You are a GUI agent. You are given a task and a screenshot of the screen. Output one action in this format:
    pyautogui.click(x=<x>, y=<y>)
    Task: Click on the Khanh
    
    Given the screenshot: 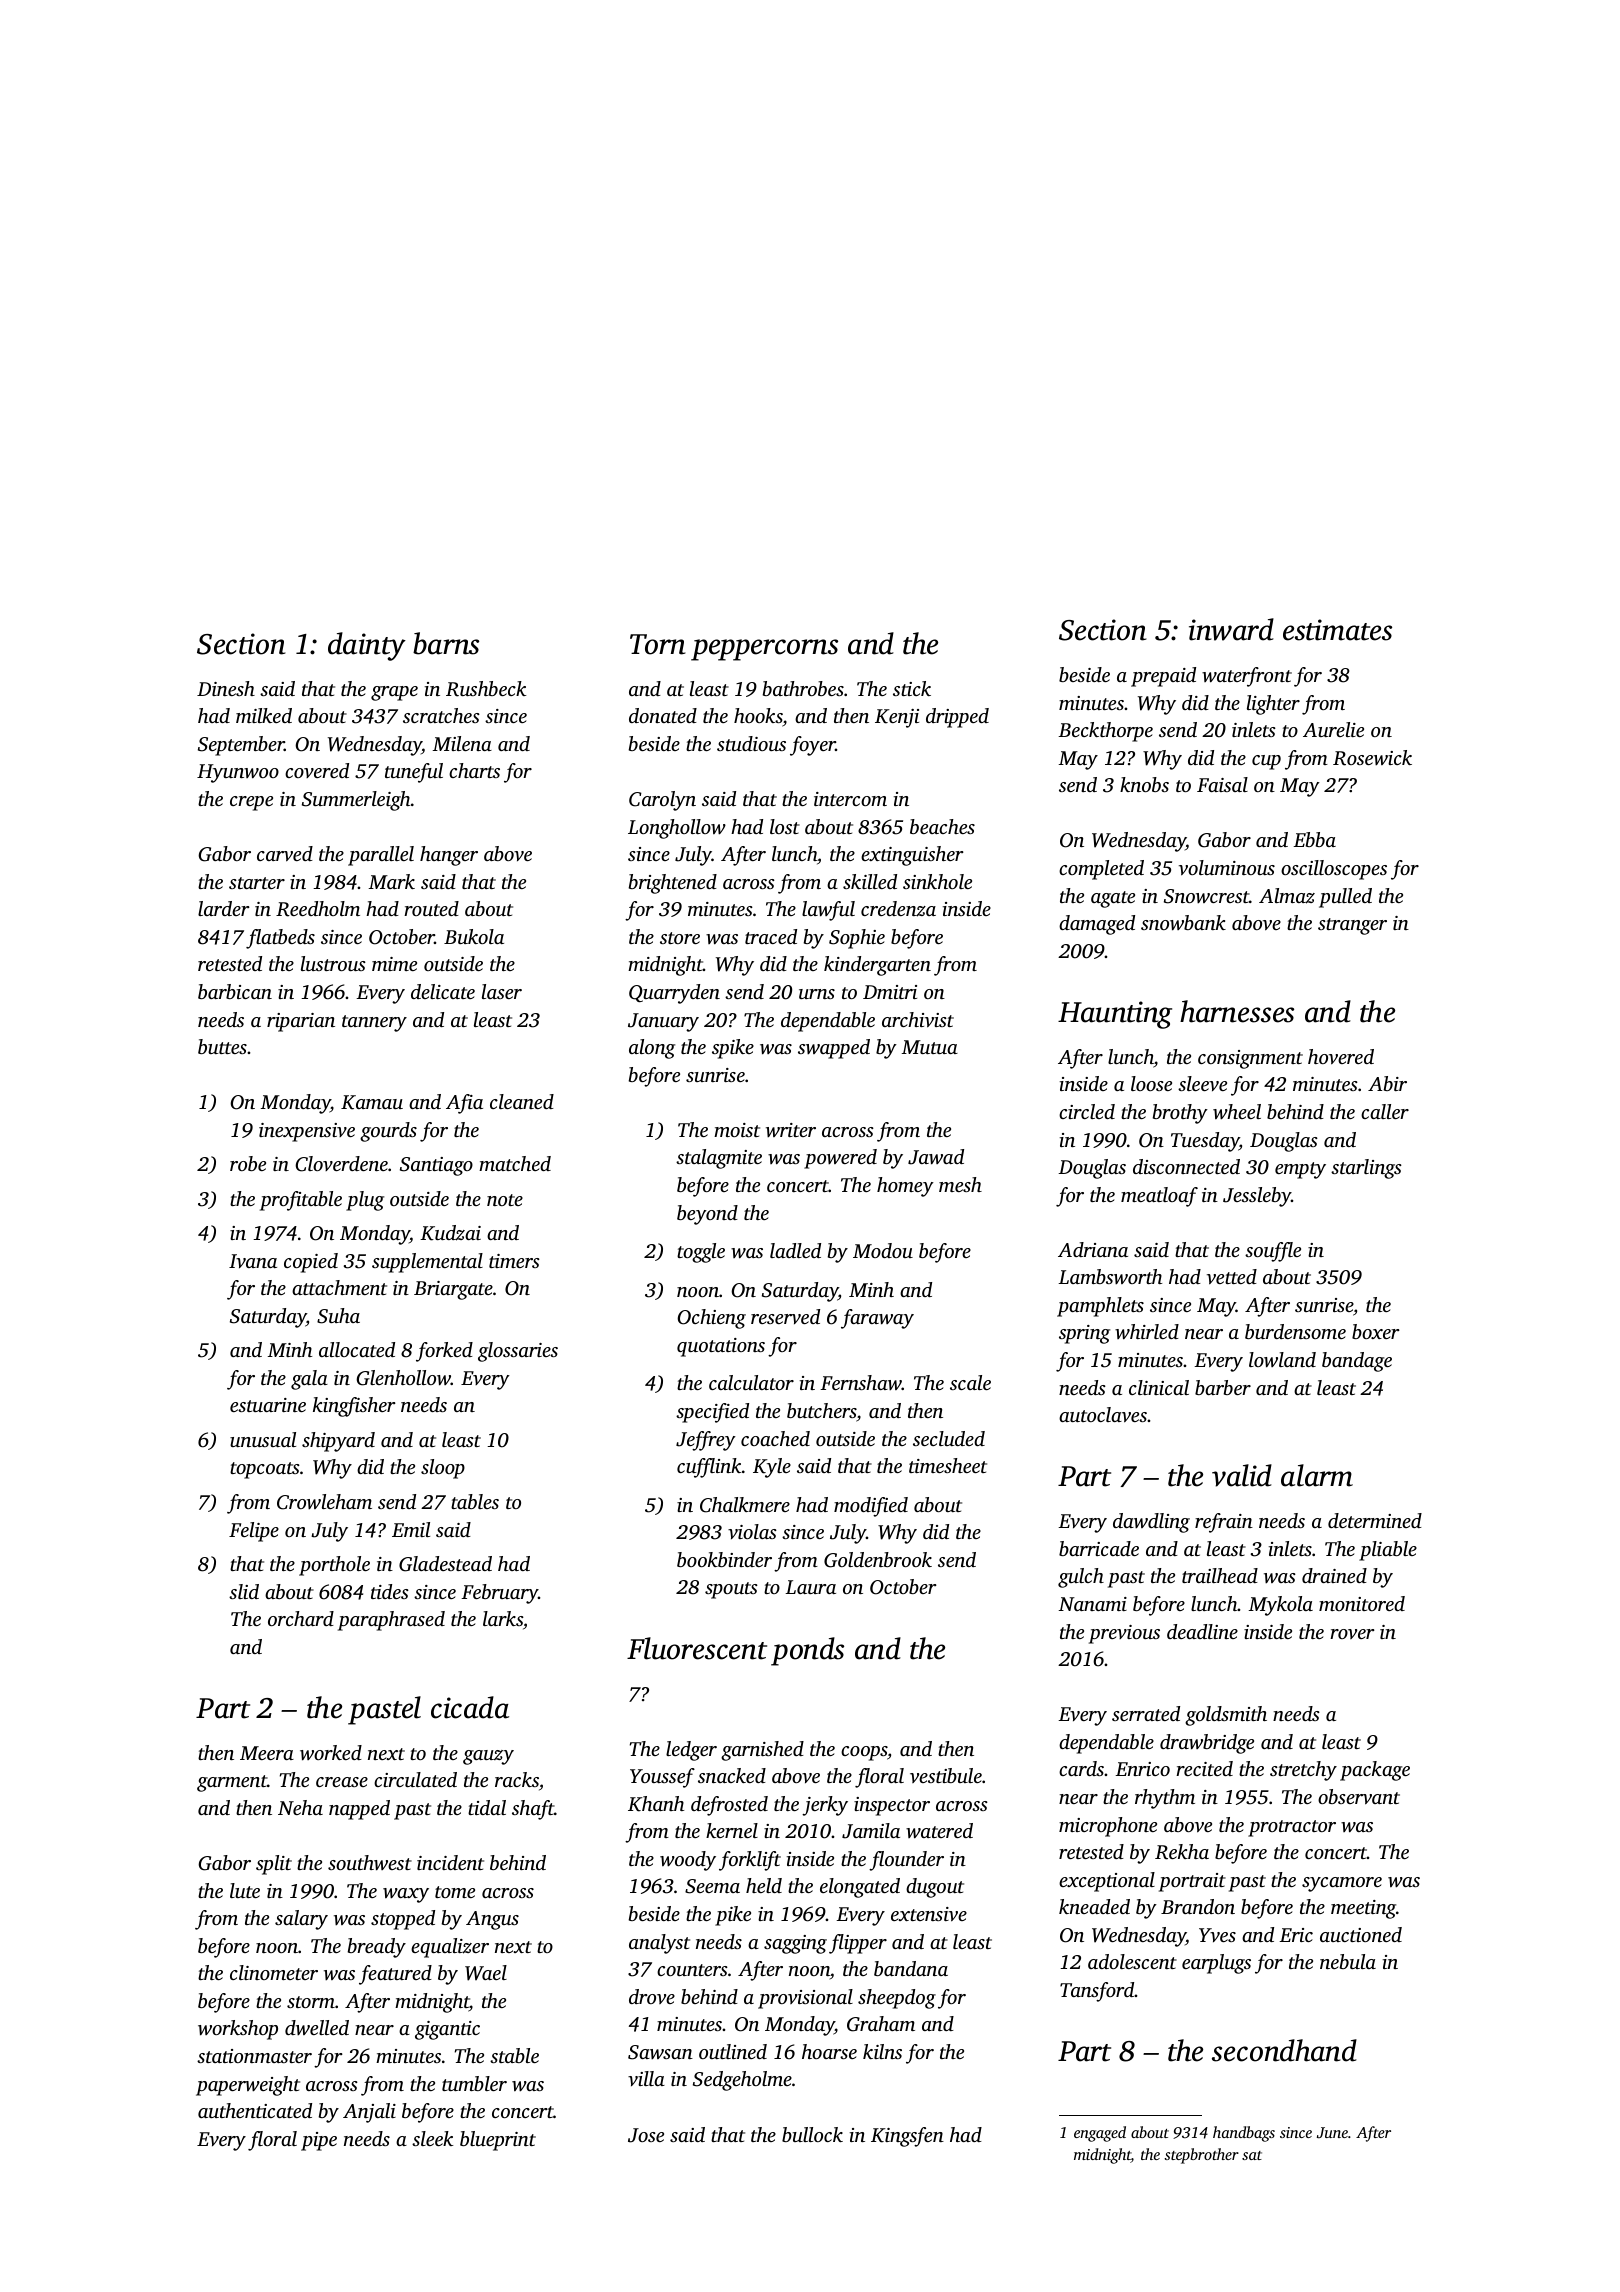 What is the action you would take?
    pyautogui.click(x=656, y=1804)
